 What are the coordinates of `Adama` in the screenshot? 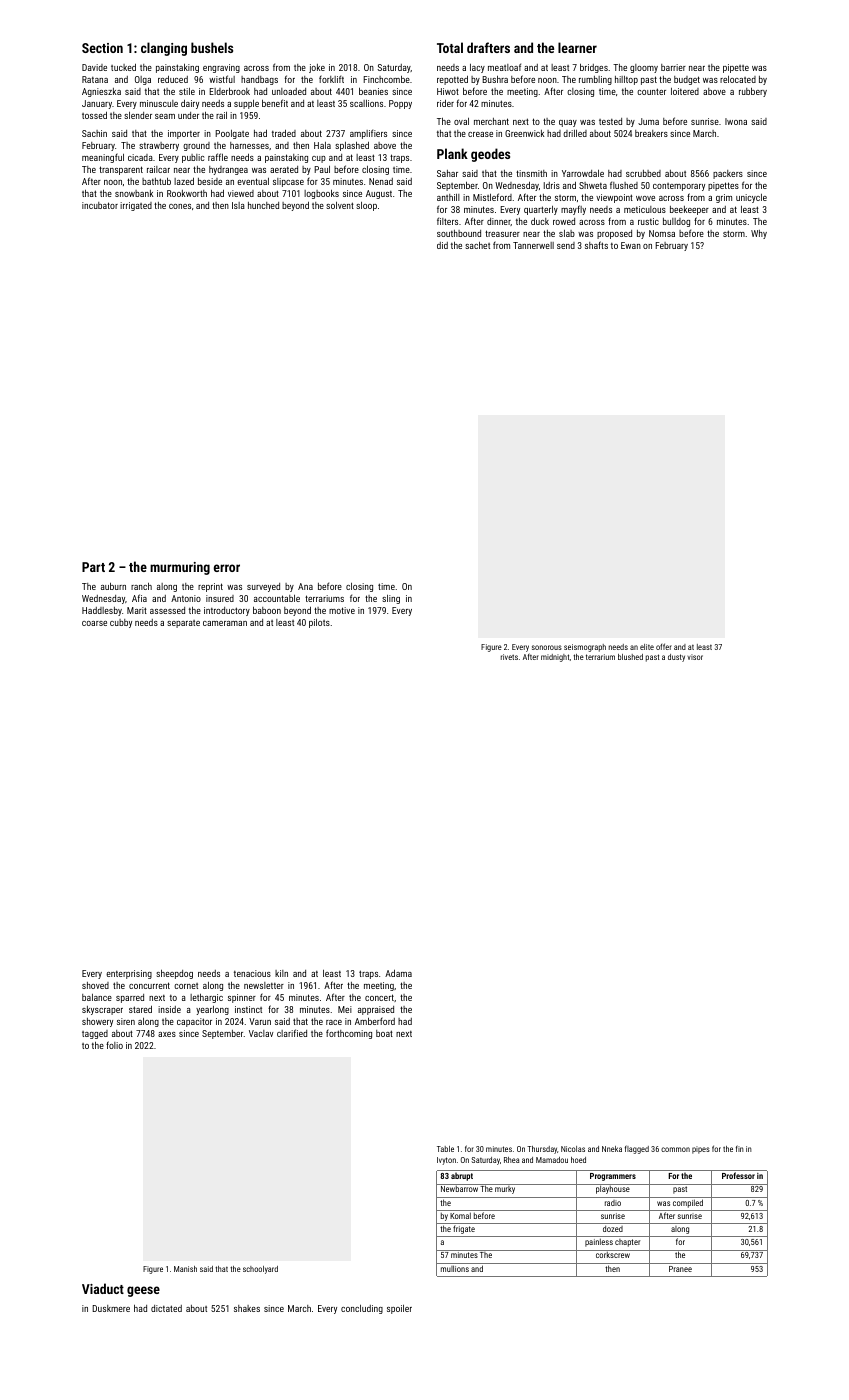 It's located at (398, 973).
